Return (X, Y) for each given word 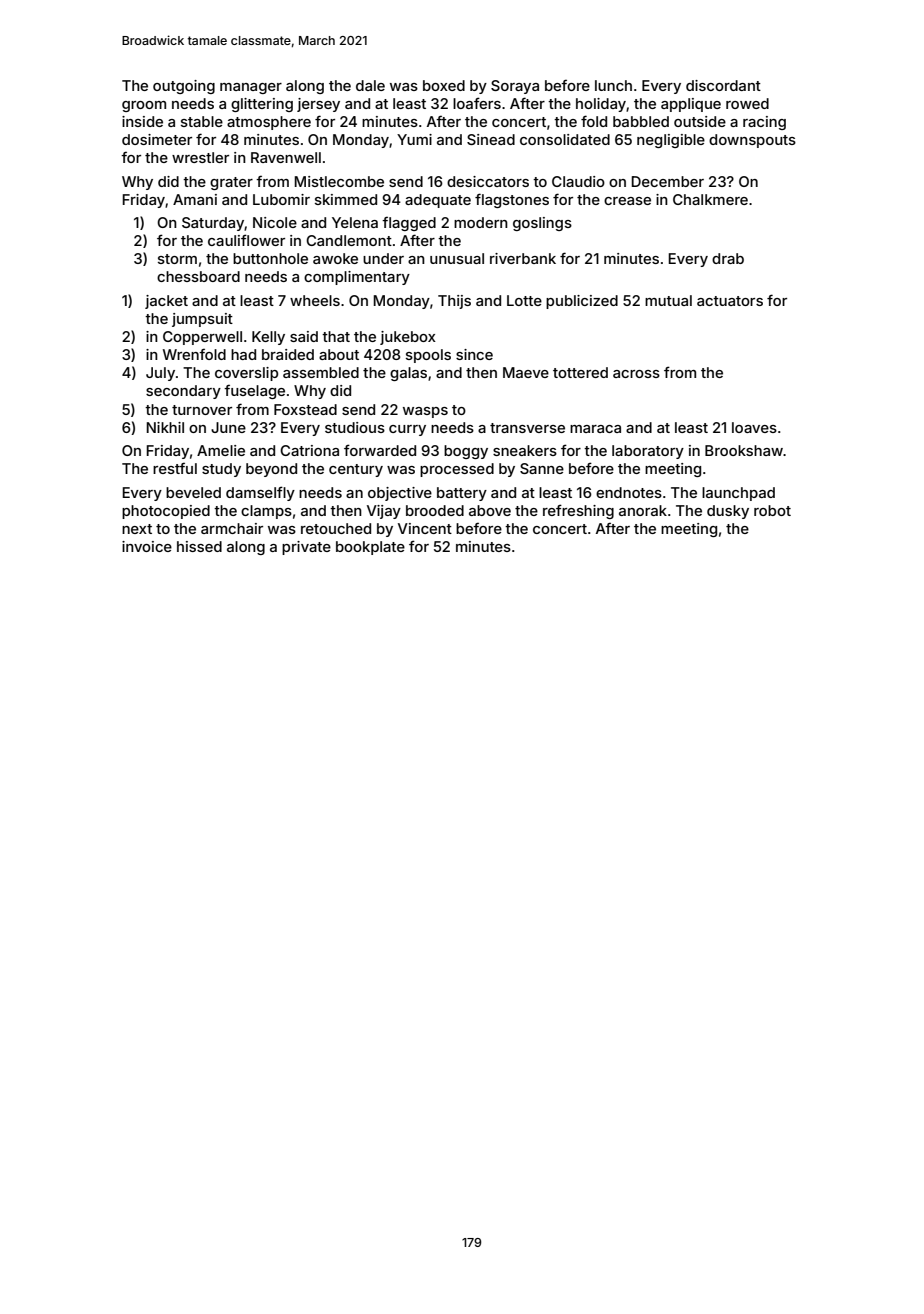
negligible (671, 141)
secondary (183, 392)
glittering (262, 105)
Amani (195, 199)
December (668, 181)
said (304, 336)
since (474, 354)
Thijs (454, 302)
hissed (199, 546)
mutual (668, 300)
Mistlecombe (339, 181)
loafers (477, 103)
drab (728, 258)
